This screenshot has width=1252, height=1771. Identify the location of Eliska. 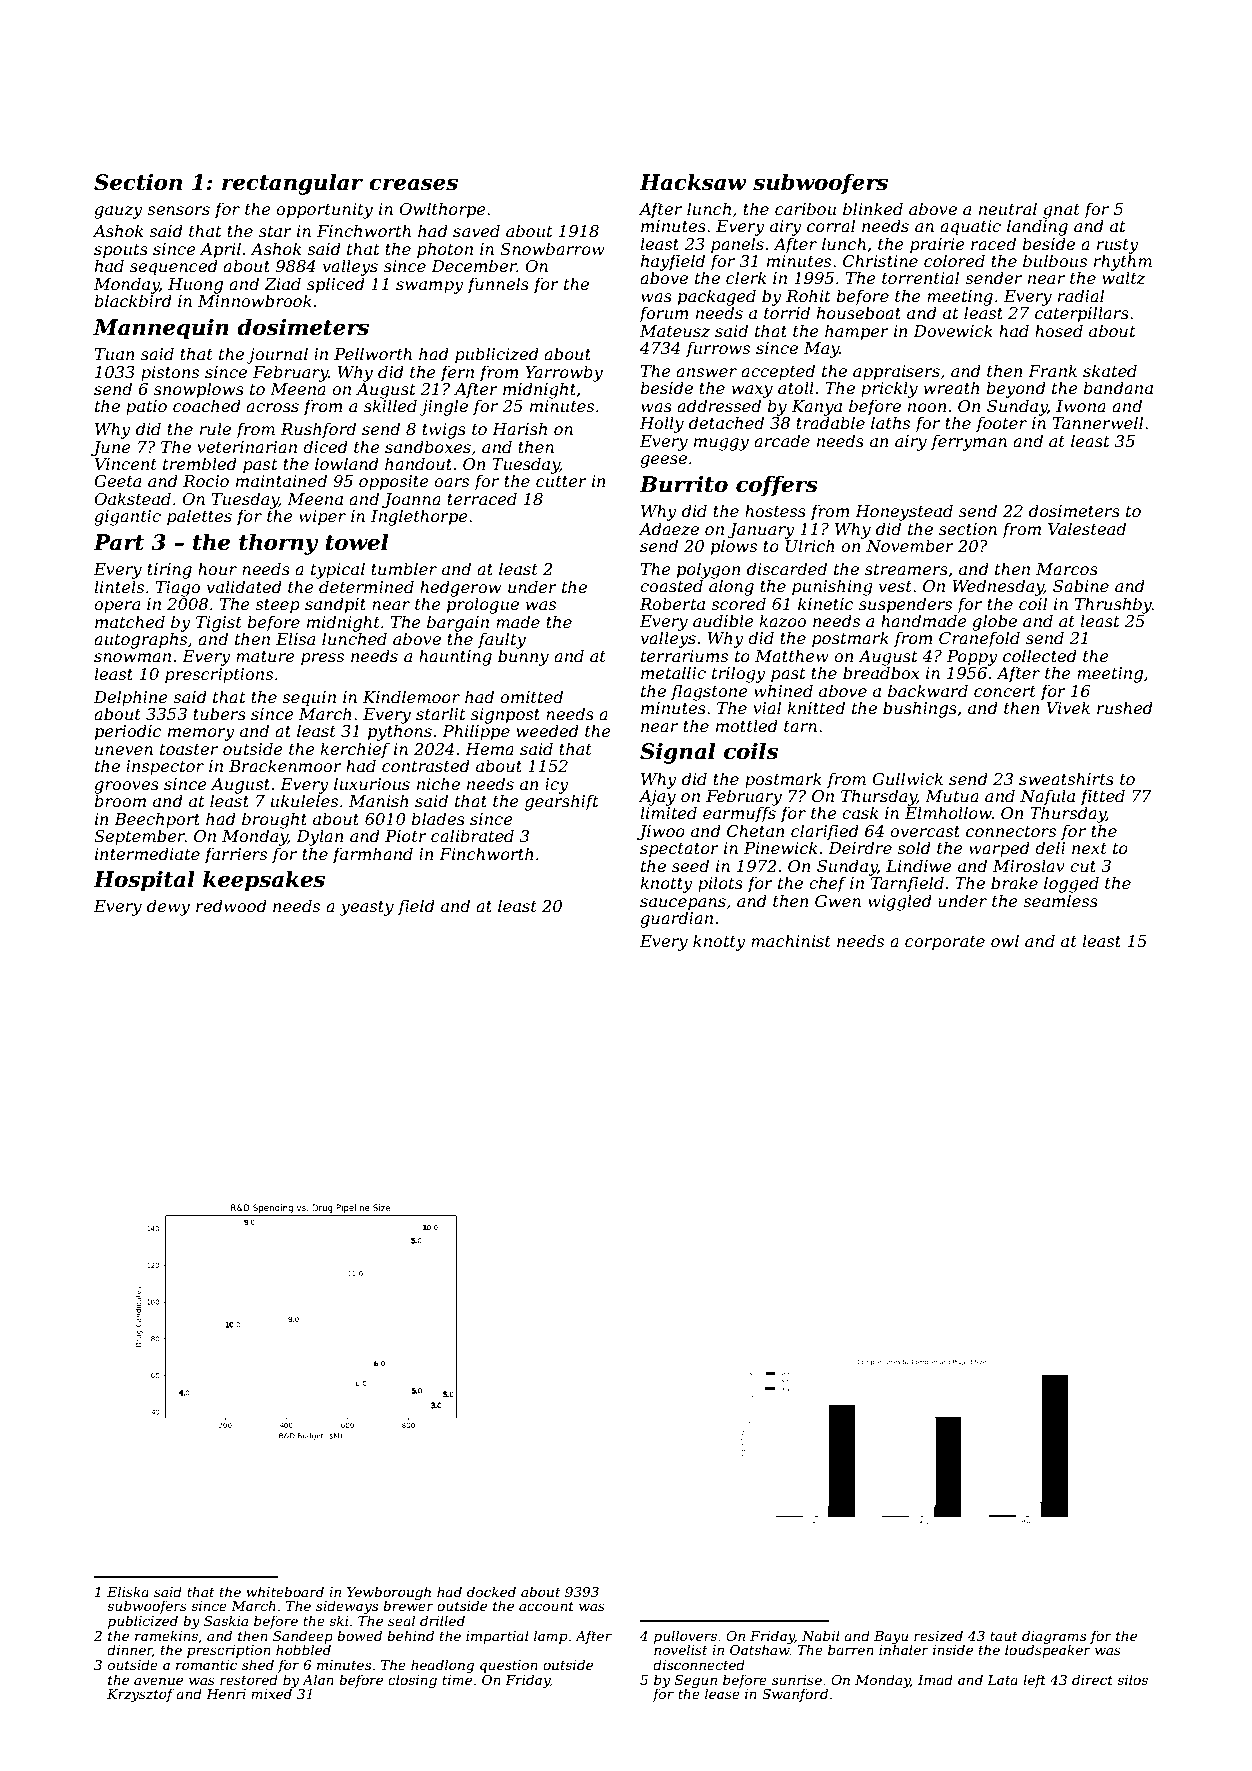
(128, 1591).
